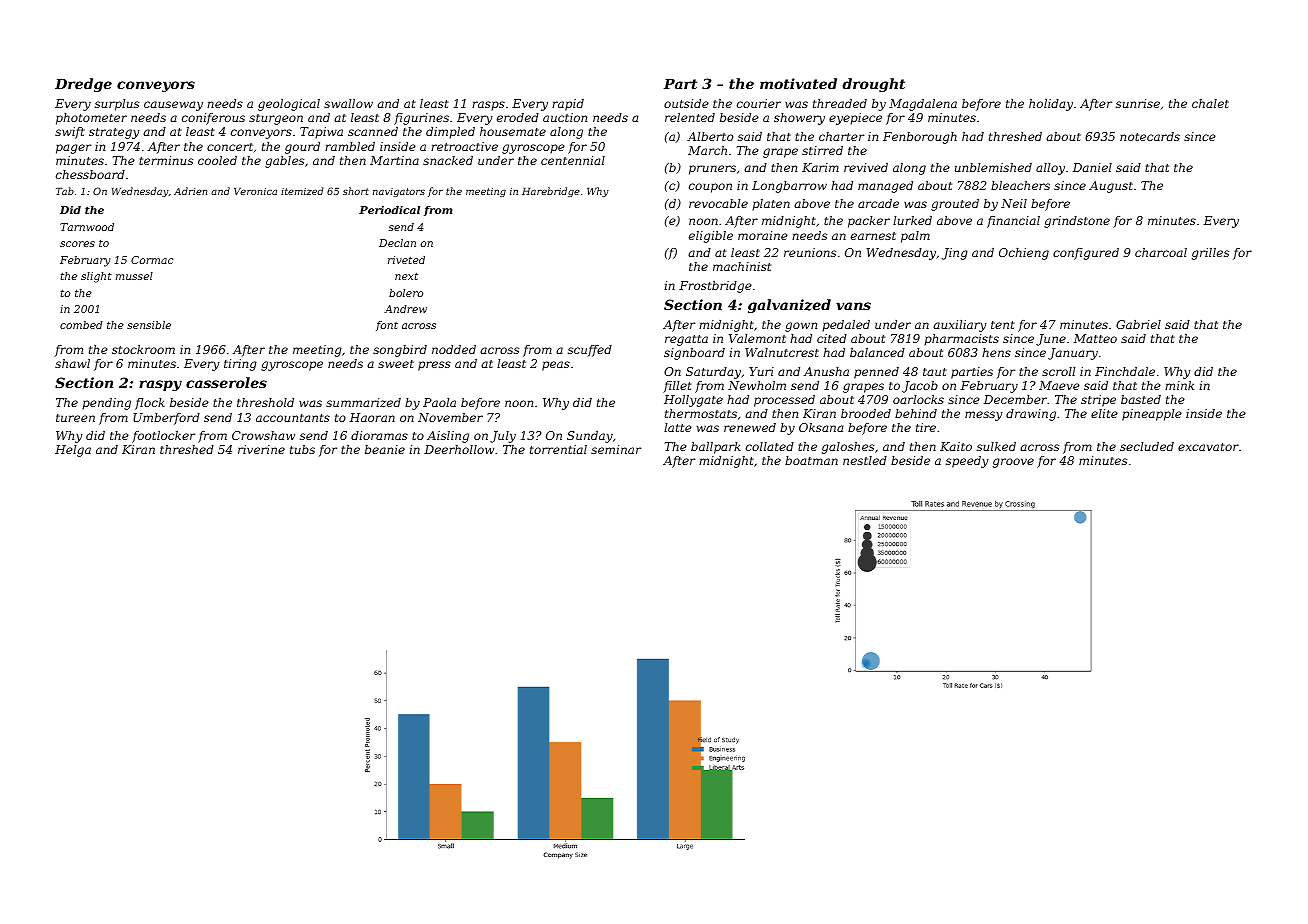 The width and height of the image is (1308, 924). What do you see at coordinates (149, 325) in the image?
I see `sensible` at bounding box center [149, 325].
